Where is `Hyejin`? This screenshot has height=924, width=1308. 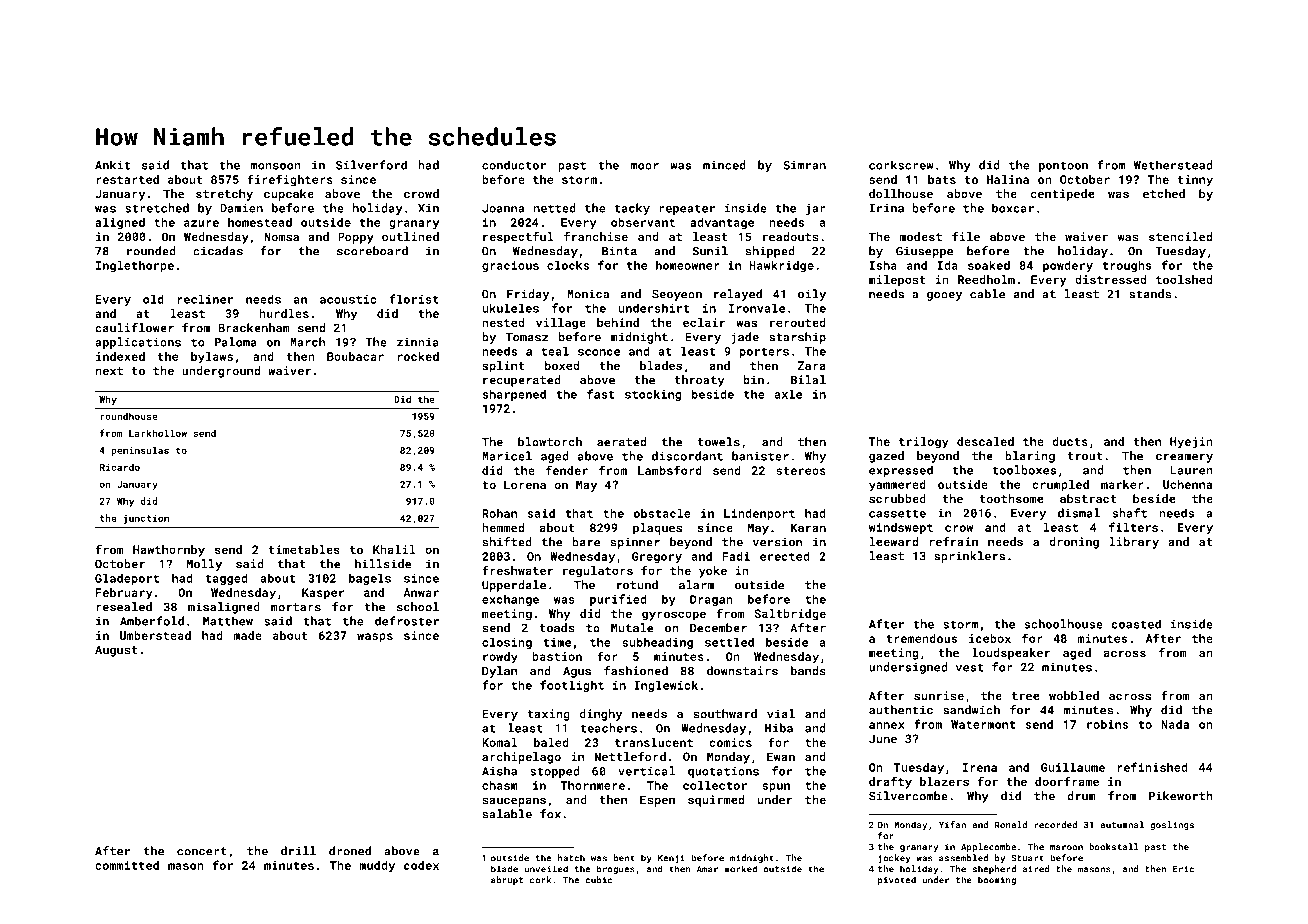
Hyejin is located at coordinates (1191, 443).
